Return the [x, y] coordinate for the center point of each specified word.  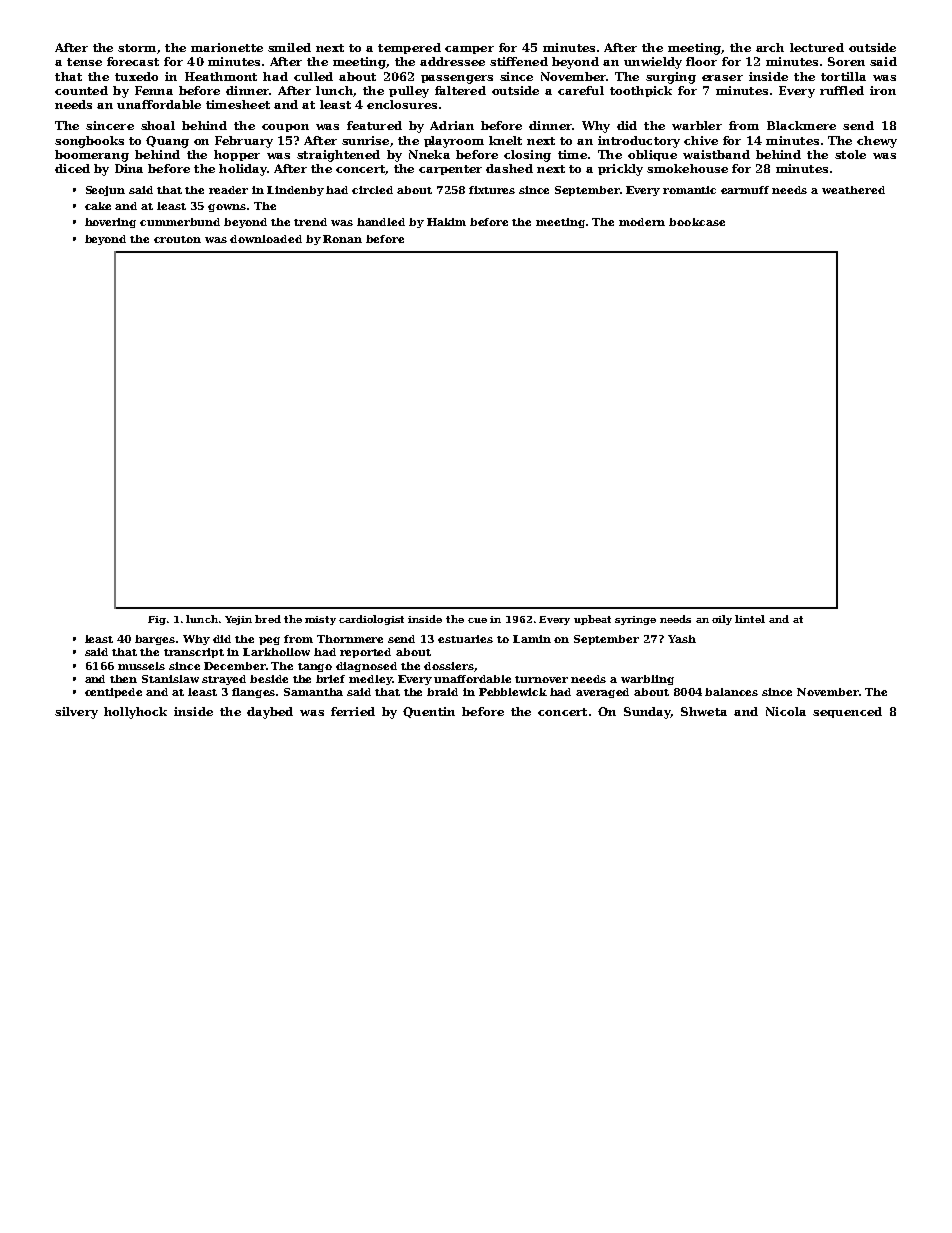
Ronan [342, 239]
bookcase [697, 222]
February [244, 142]
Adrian [452, 125]
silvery [76, 713]
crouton [177, 239]
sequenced [847, 712]
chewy [877, 142]
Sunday [647, 713]
